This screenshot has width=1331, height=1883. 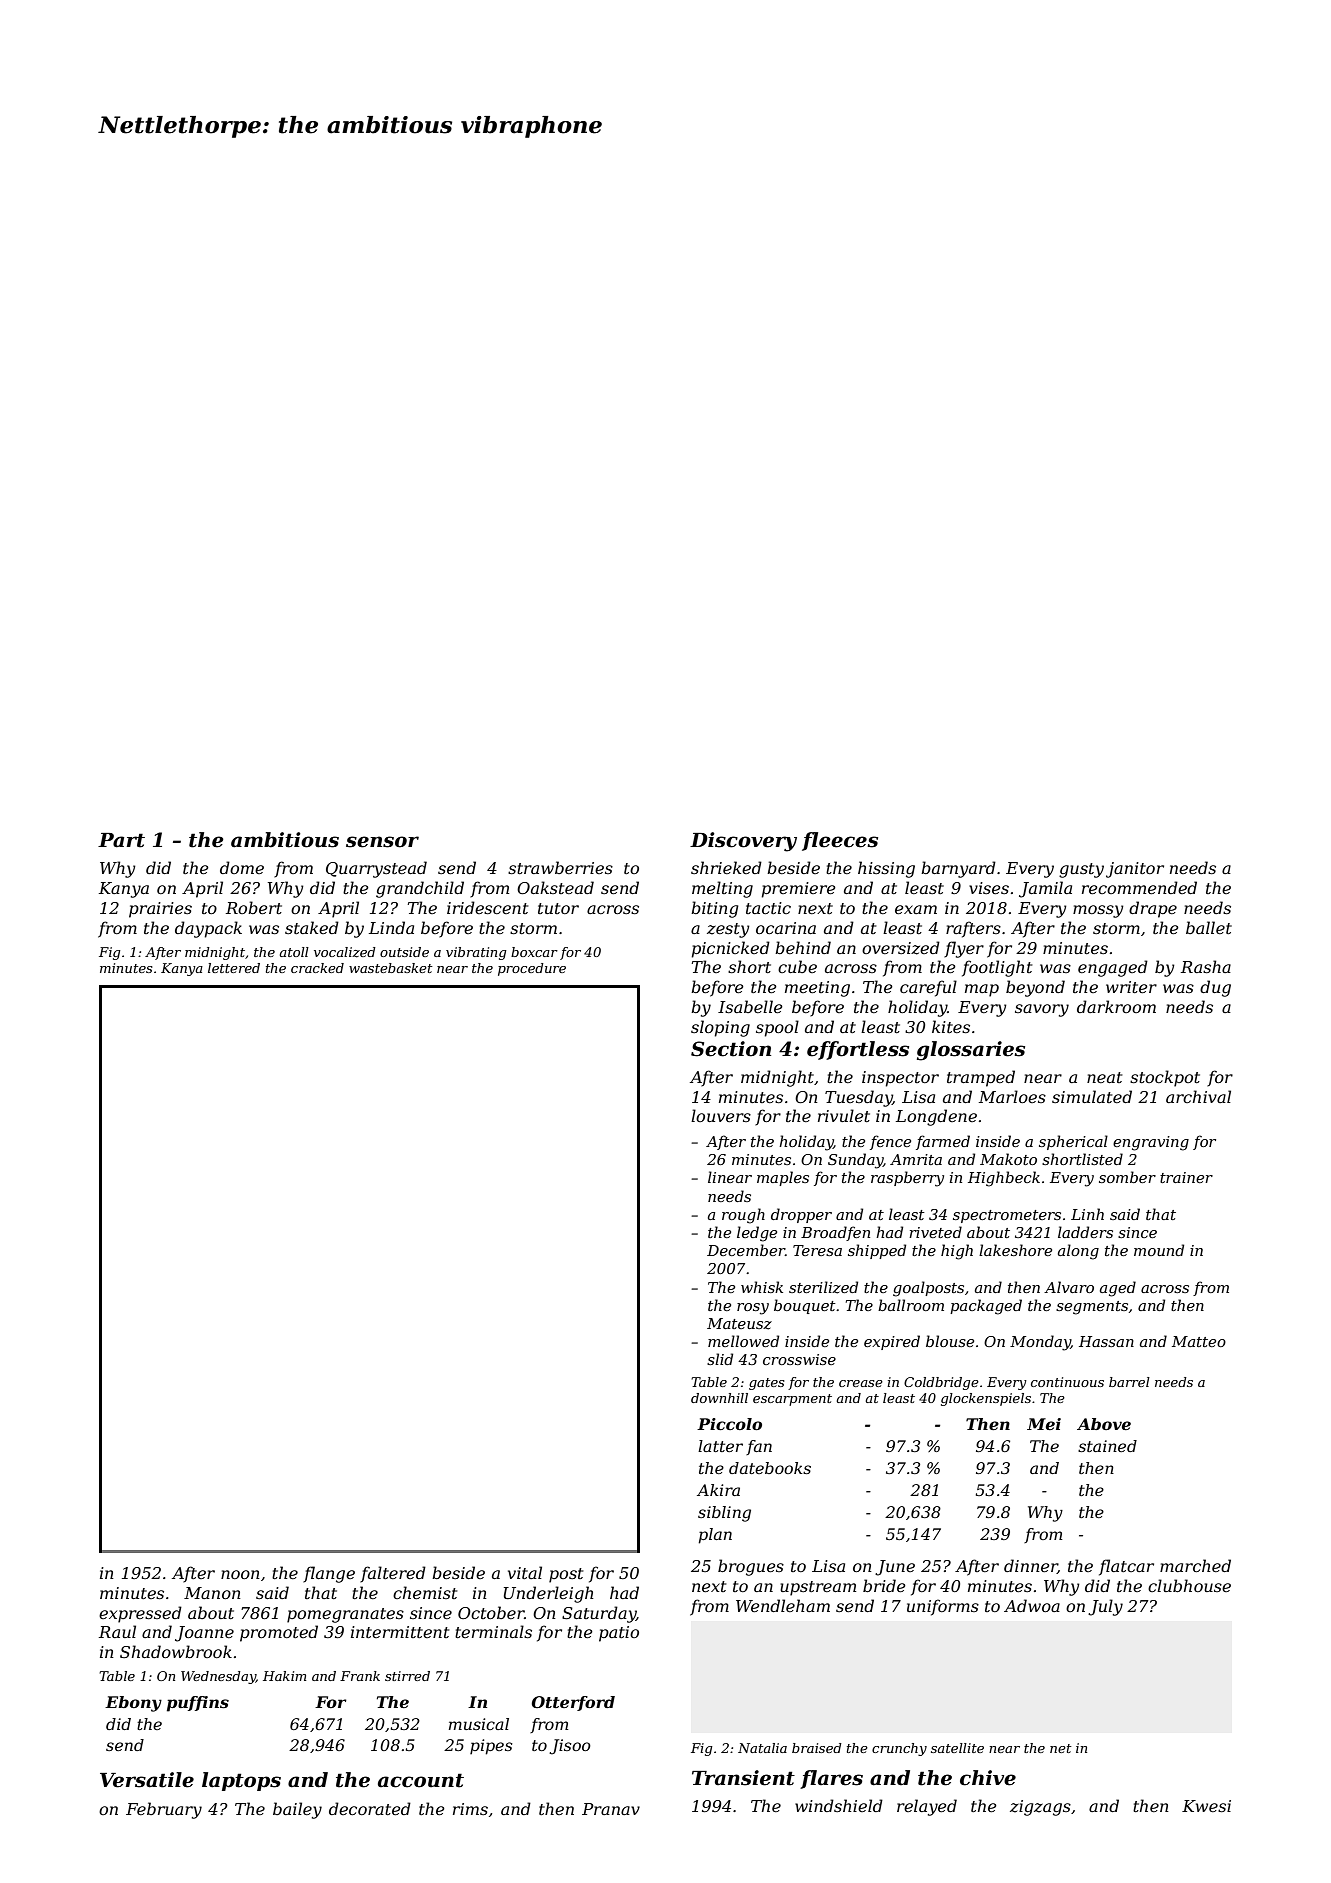 I want to click on lettered, so click(x=234, y=968).
